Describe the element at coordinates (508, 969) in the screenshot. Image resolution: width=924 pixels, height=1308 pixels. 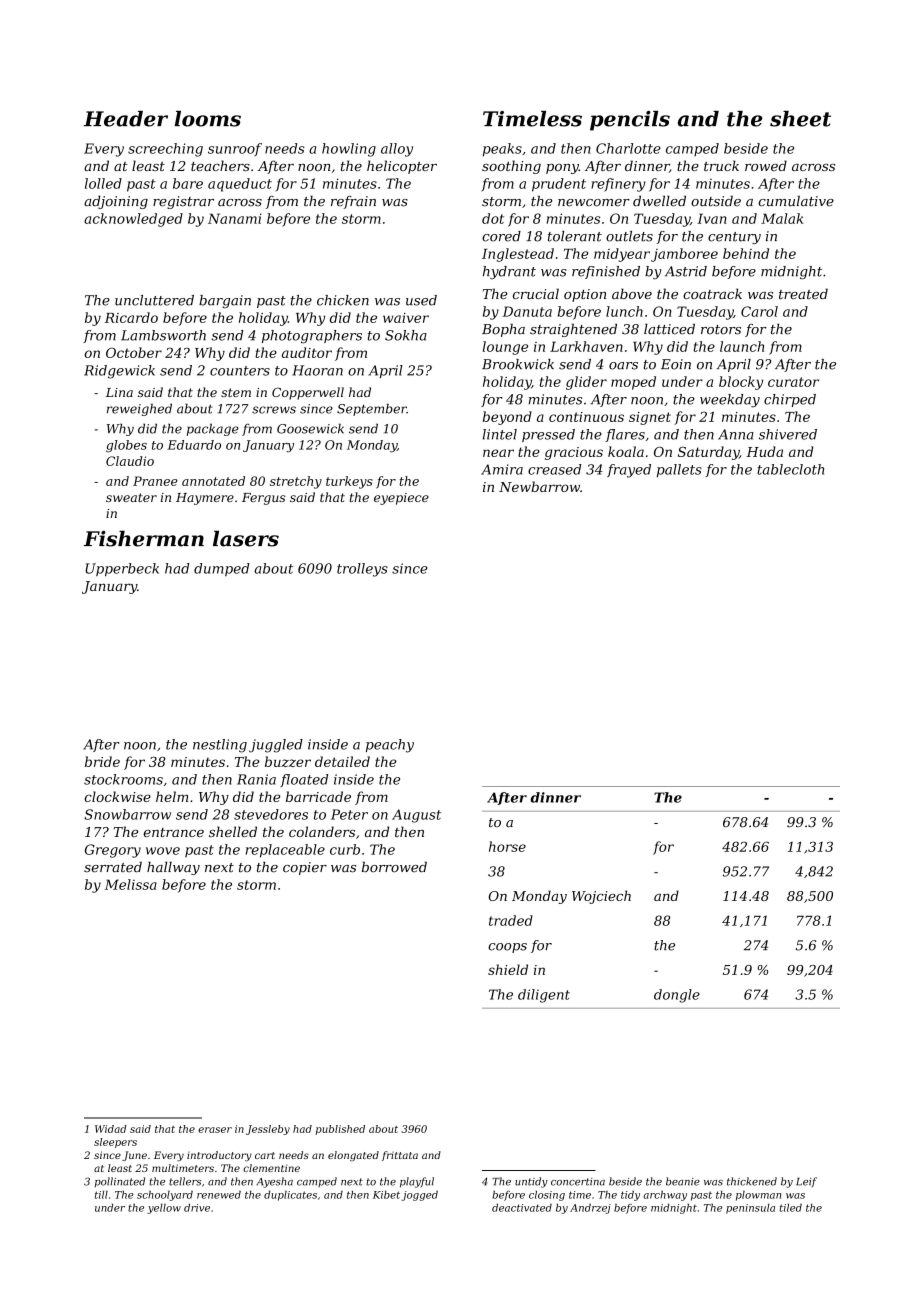
I see `shield` at that location.
